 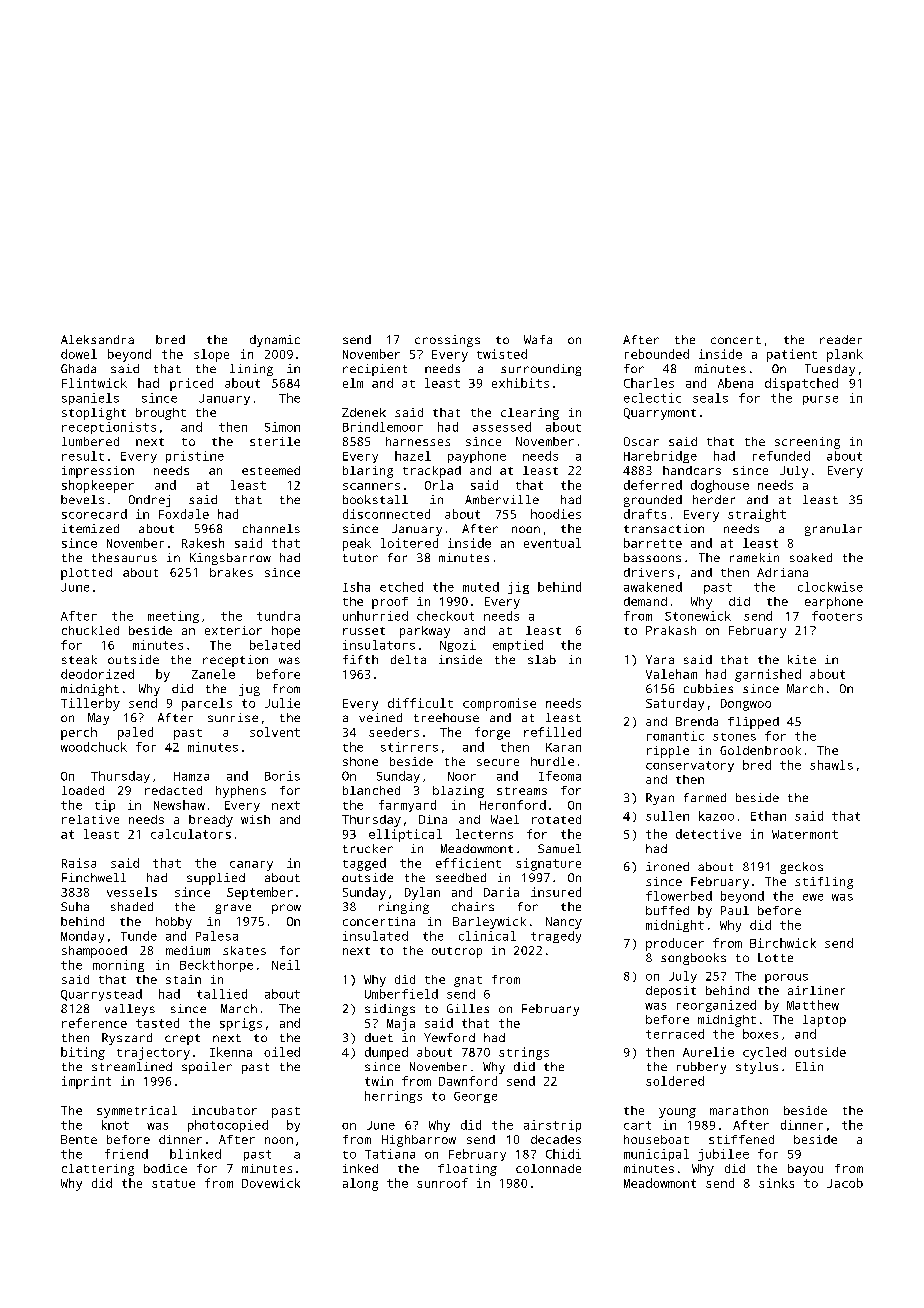 I want to click on statue, so click(x=173, y=1183).
